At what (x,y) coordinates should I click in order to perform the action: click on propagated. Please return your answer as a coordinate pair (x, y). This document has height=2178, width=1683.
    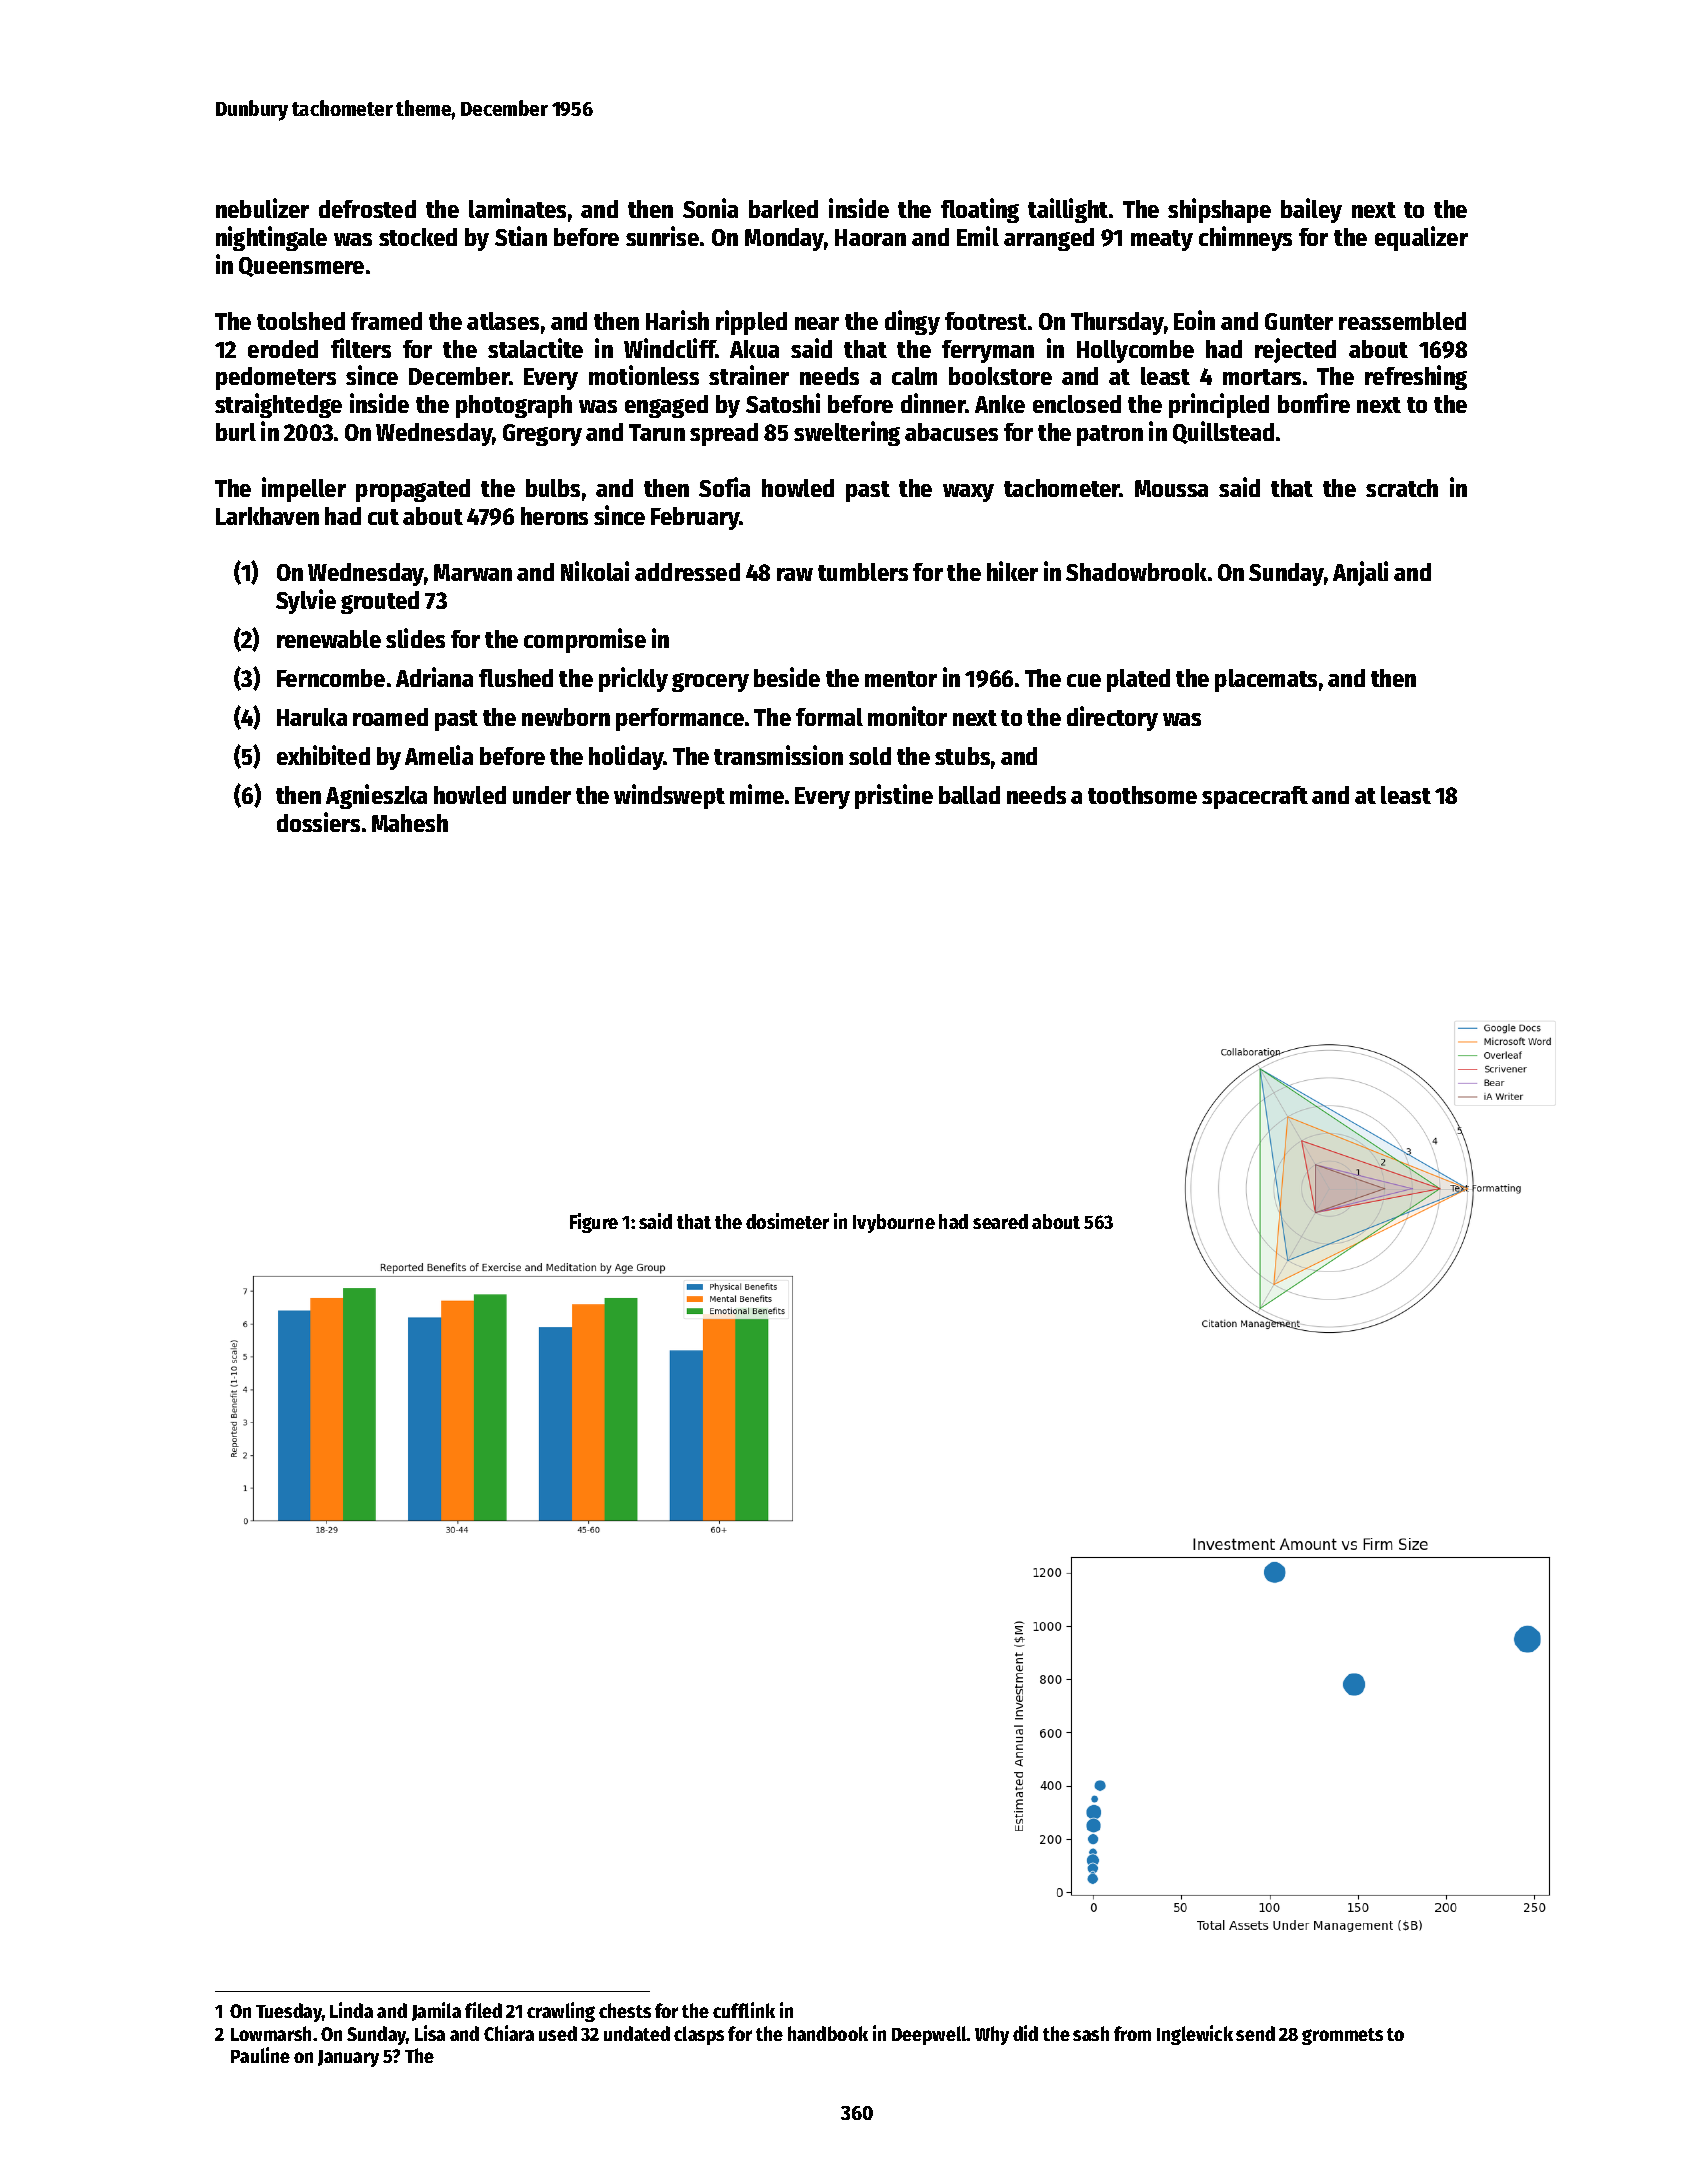
    Looking at the image, I should click on (413, 490).
